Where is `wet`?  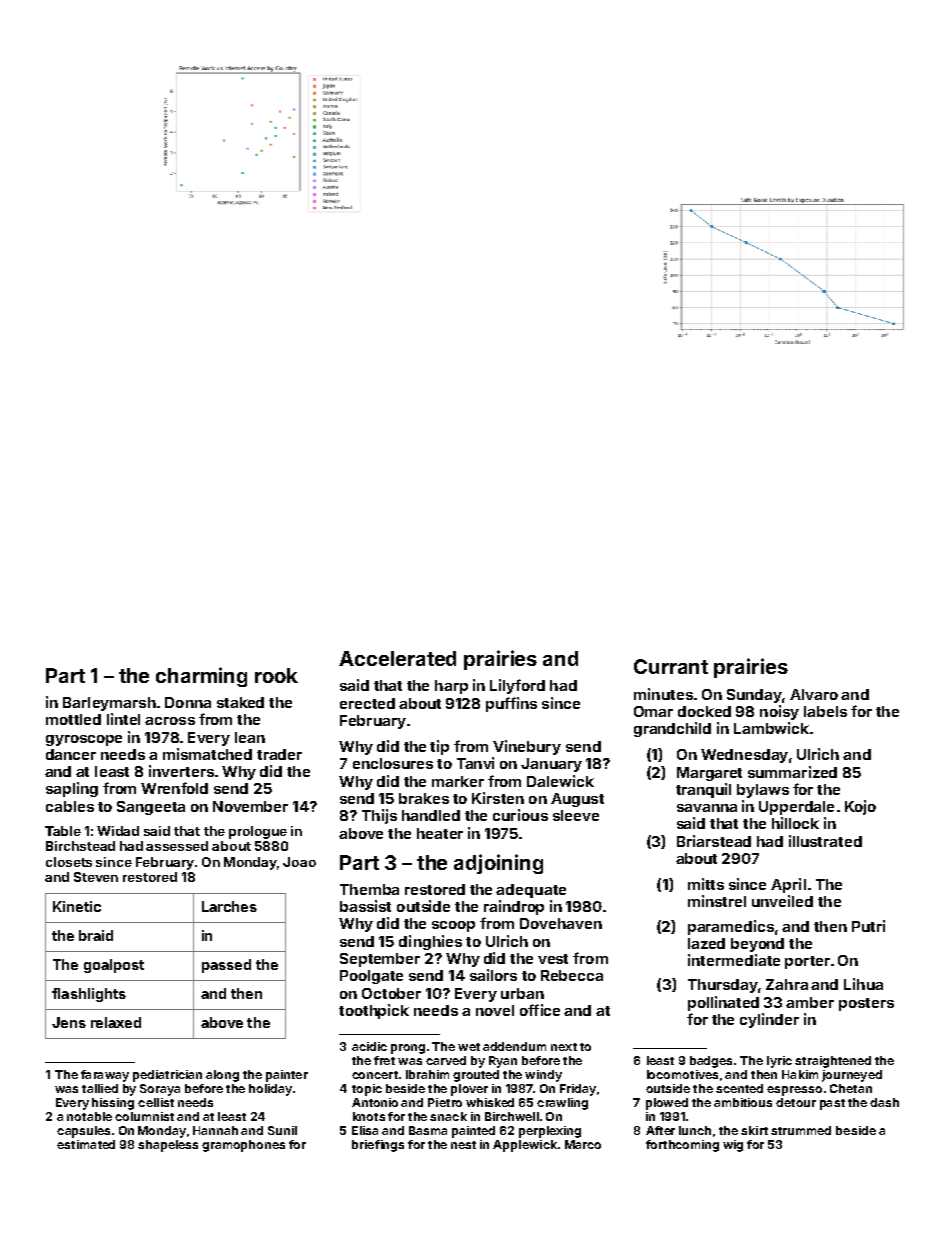 wet is located at coordinates (469, 1047).
